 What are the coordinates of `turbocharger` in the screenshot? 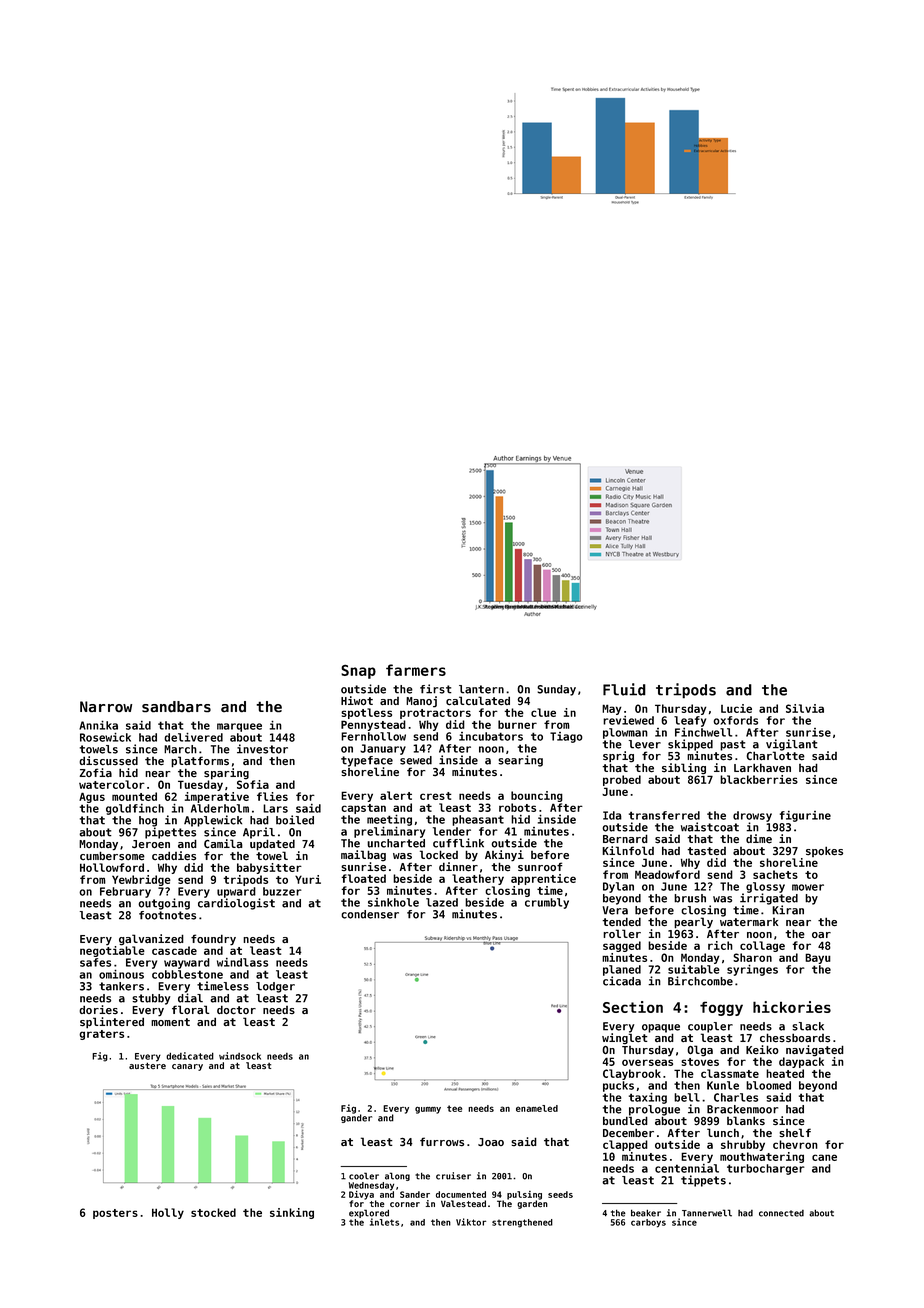 It's located at (766, 1169).
